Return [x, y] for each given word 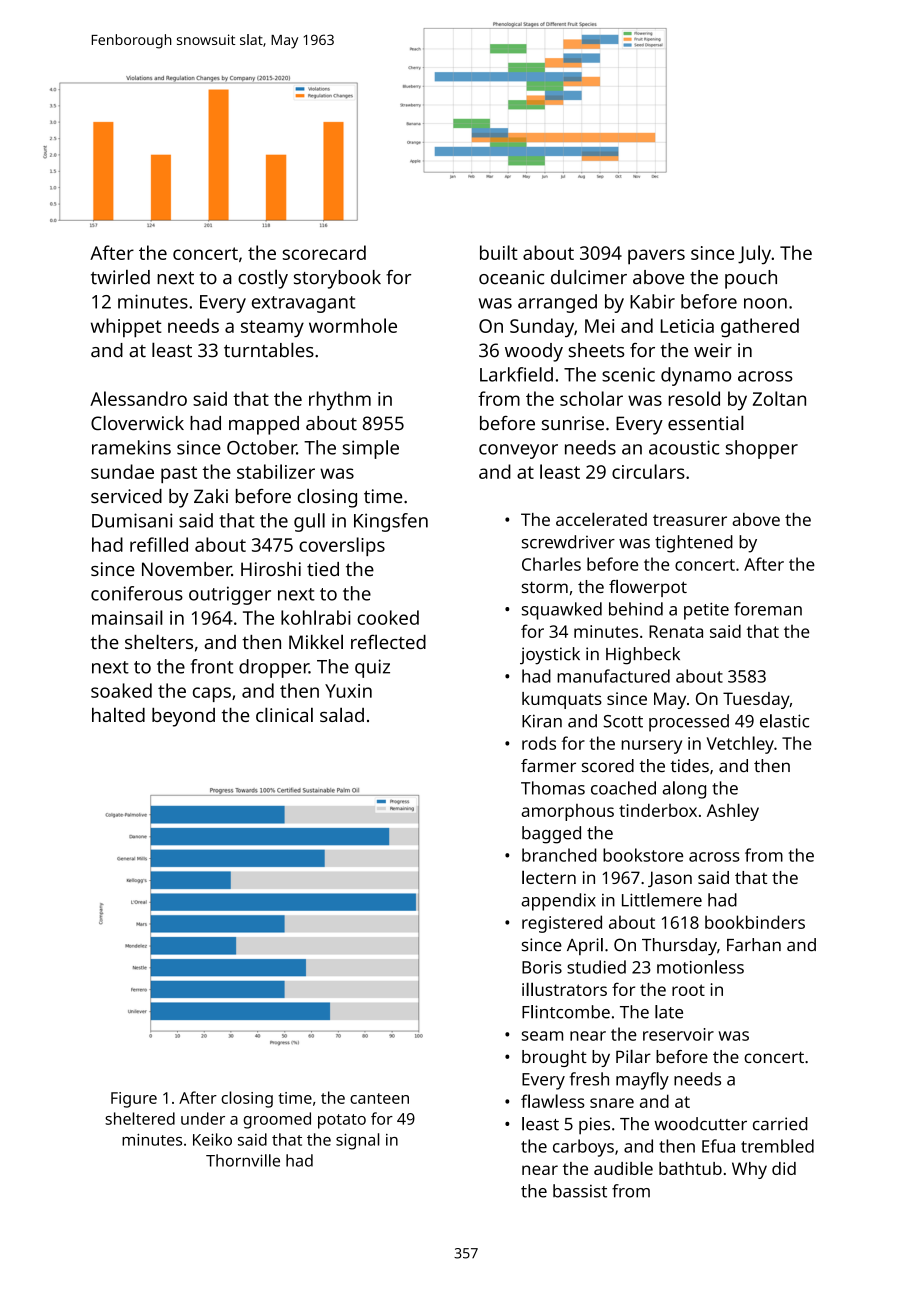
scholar [591, 398]
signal [358, 1141]
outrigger [230, 595]
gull [309, 522]
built [499, 252]
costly [263, 279]
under [203, 1118]
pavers [656, 257]
